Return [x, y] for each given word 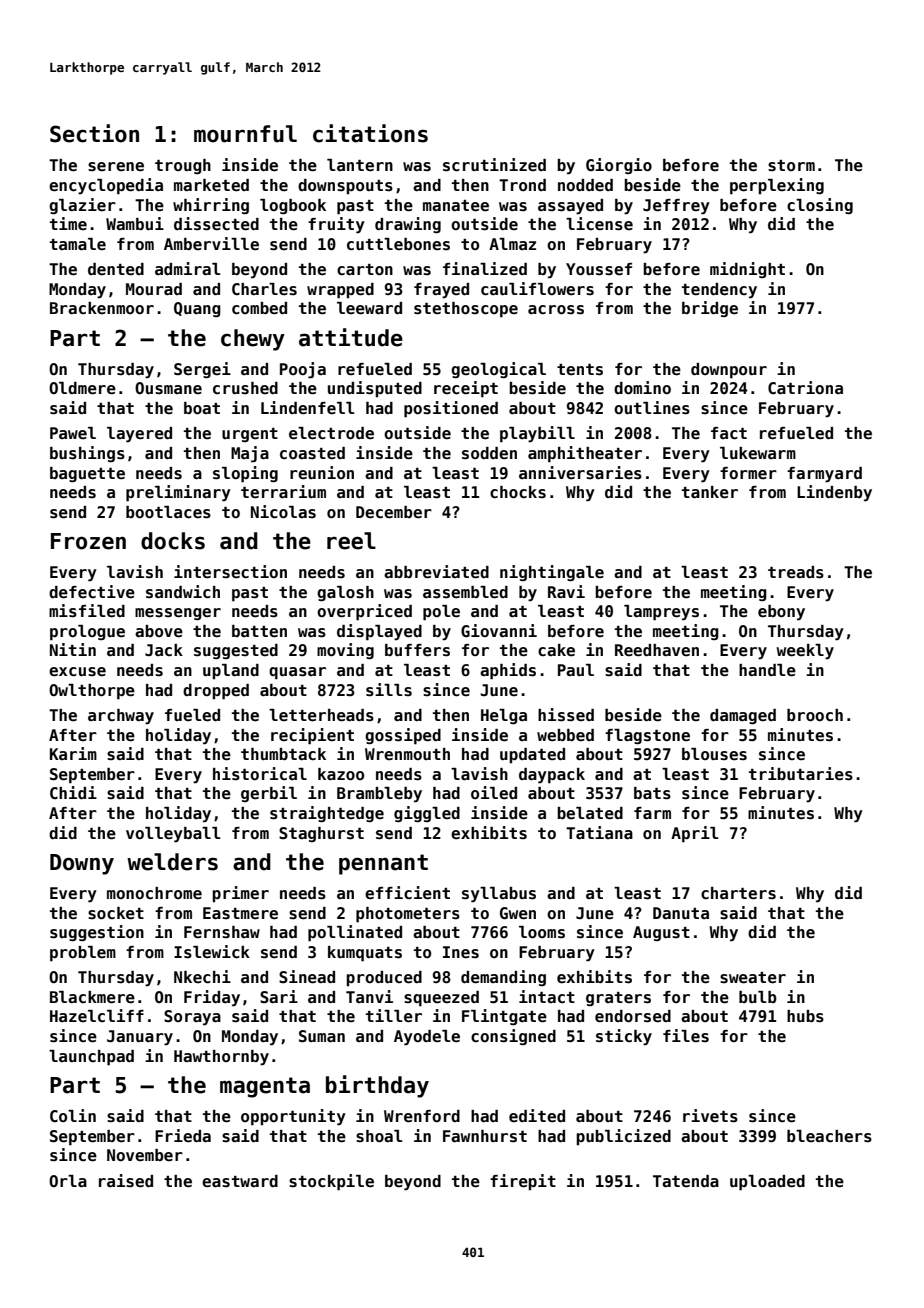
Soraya [192, 1018]
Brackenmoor [102, 308]
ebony [781, 613]
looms [542, 932]
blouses [714, 754]
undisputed [375, 389]
